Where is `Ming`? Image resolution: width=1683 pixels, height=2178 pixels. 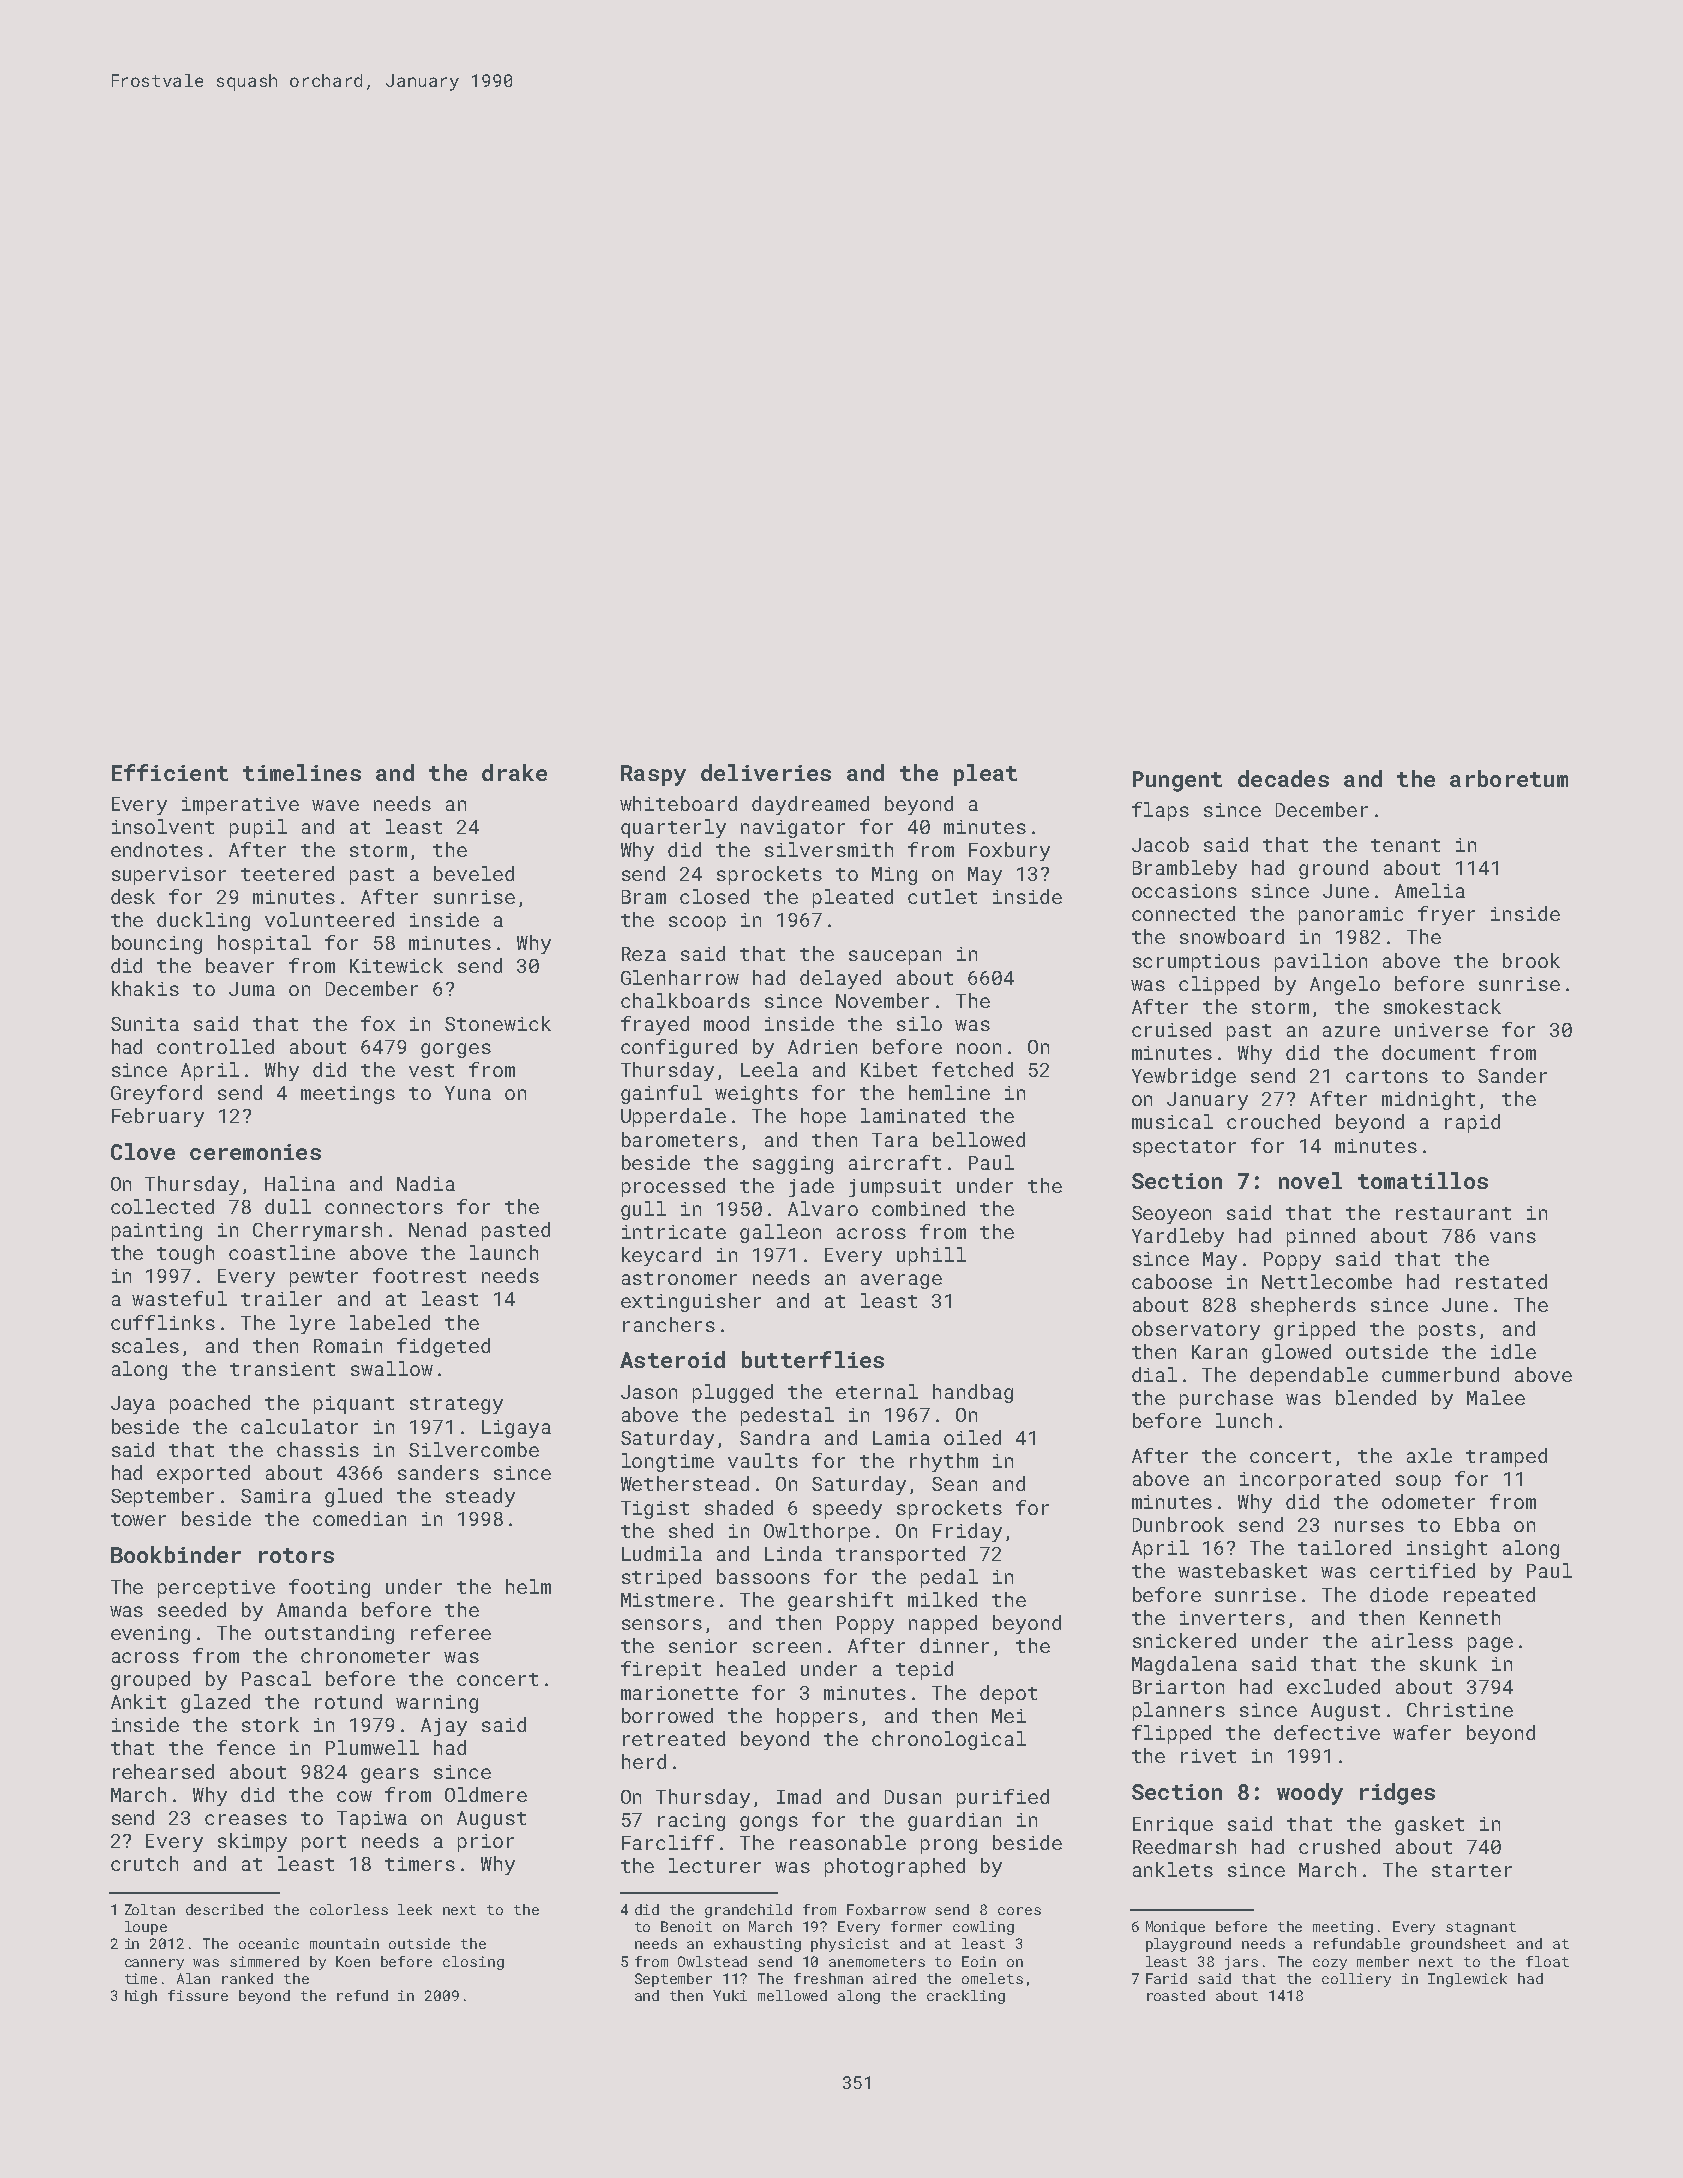
Ming is located at coordinates (894, 876).
